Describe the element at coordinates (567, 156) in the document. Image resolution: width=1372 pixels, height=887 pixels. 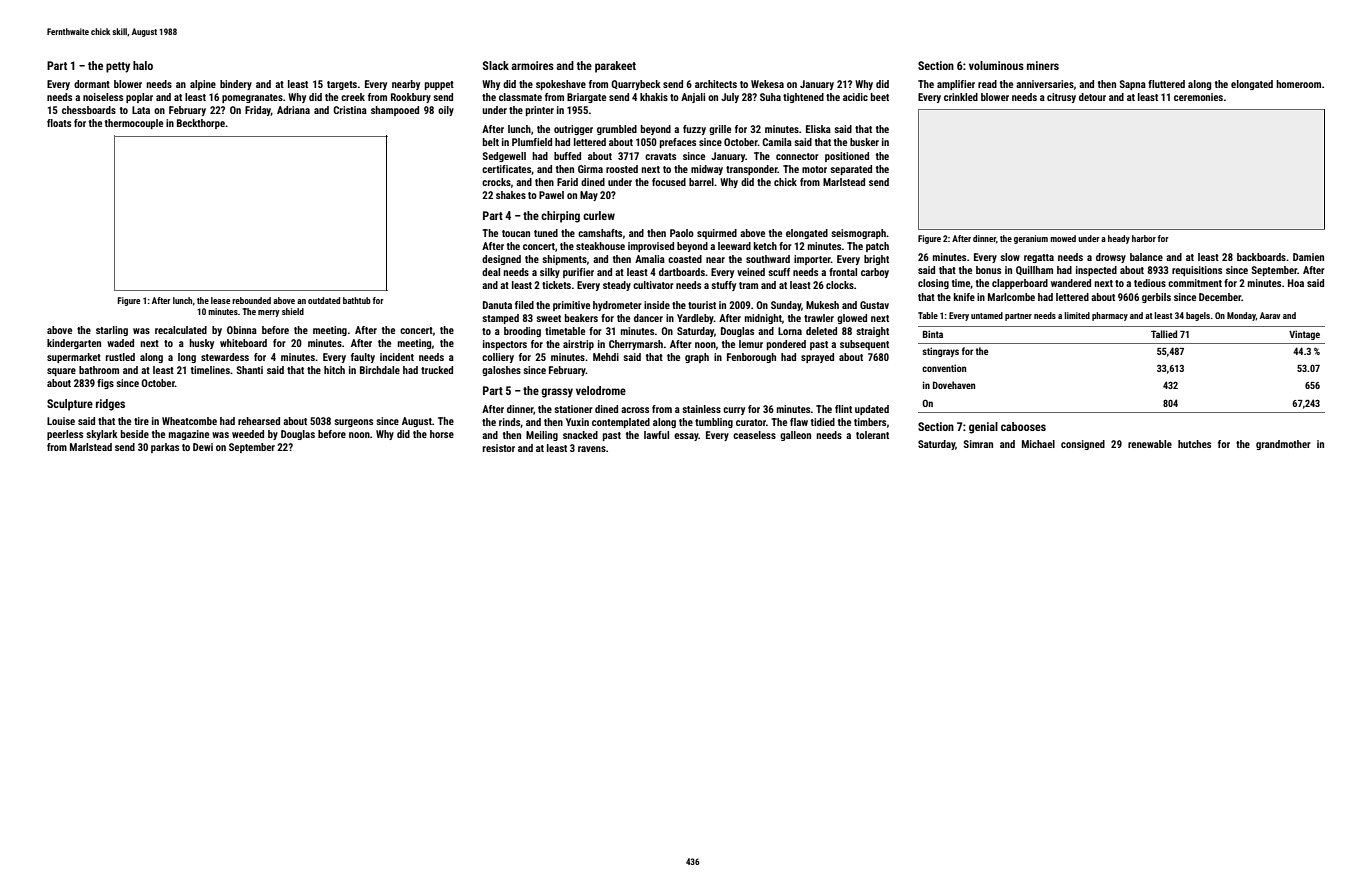
I see `buffed` at that location.
